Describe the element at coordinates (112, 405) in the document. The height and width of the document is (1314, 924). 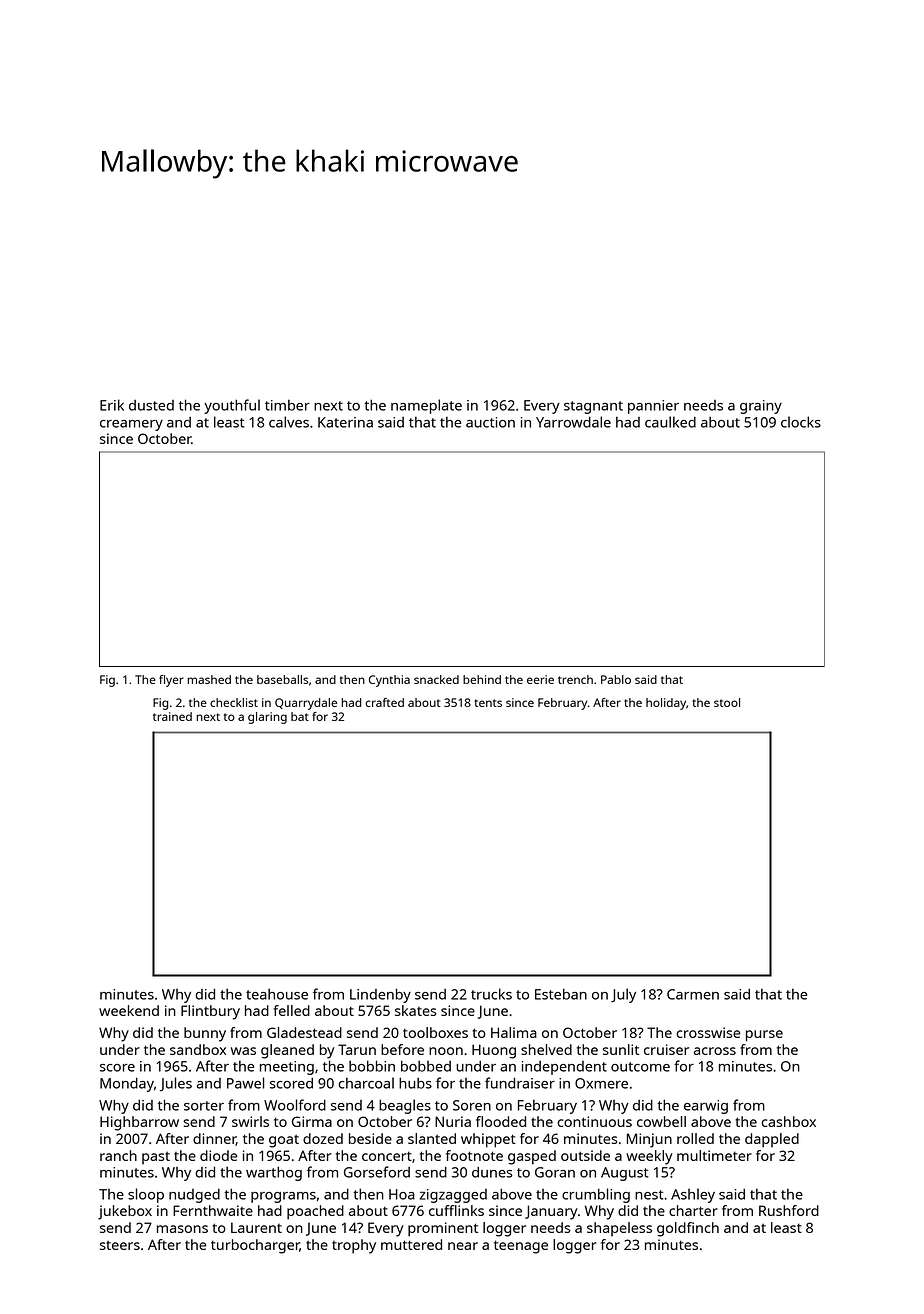
I see `Erik` at that location.
